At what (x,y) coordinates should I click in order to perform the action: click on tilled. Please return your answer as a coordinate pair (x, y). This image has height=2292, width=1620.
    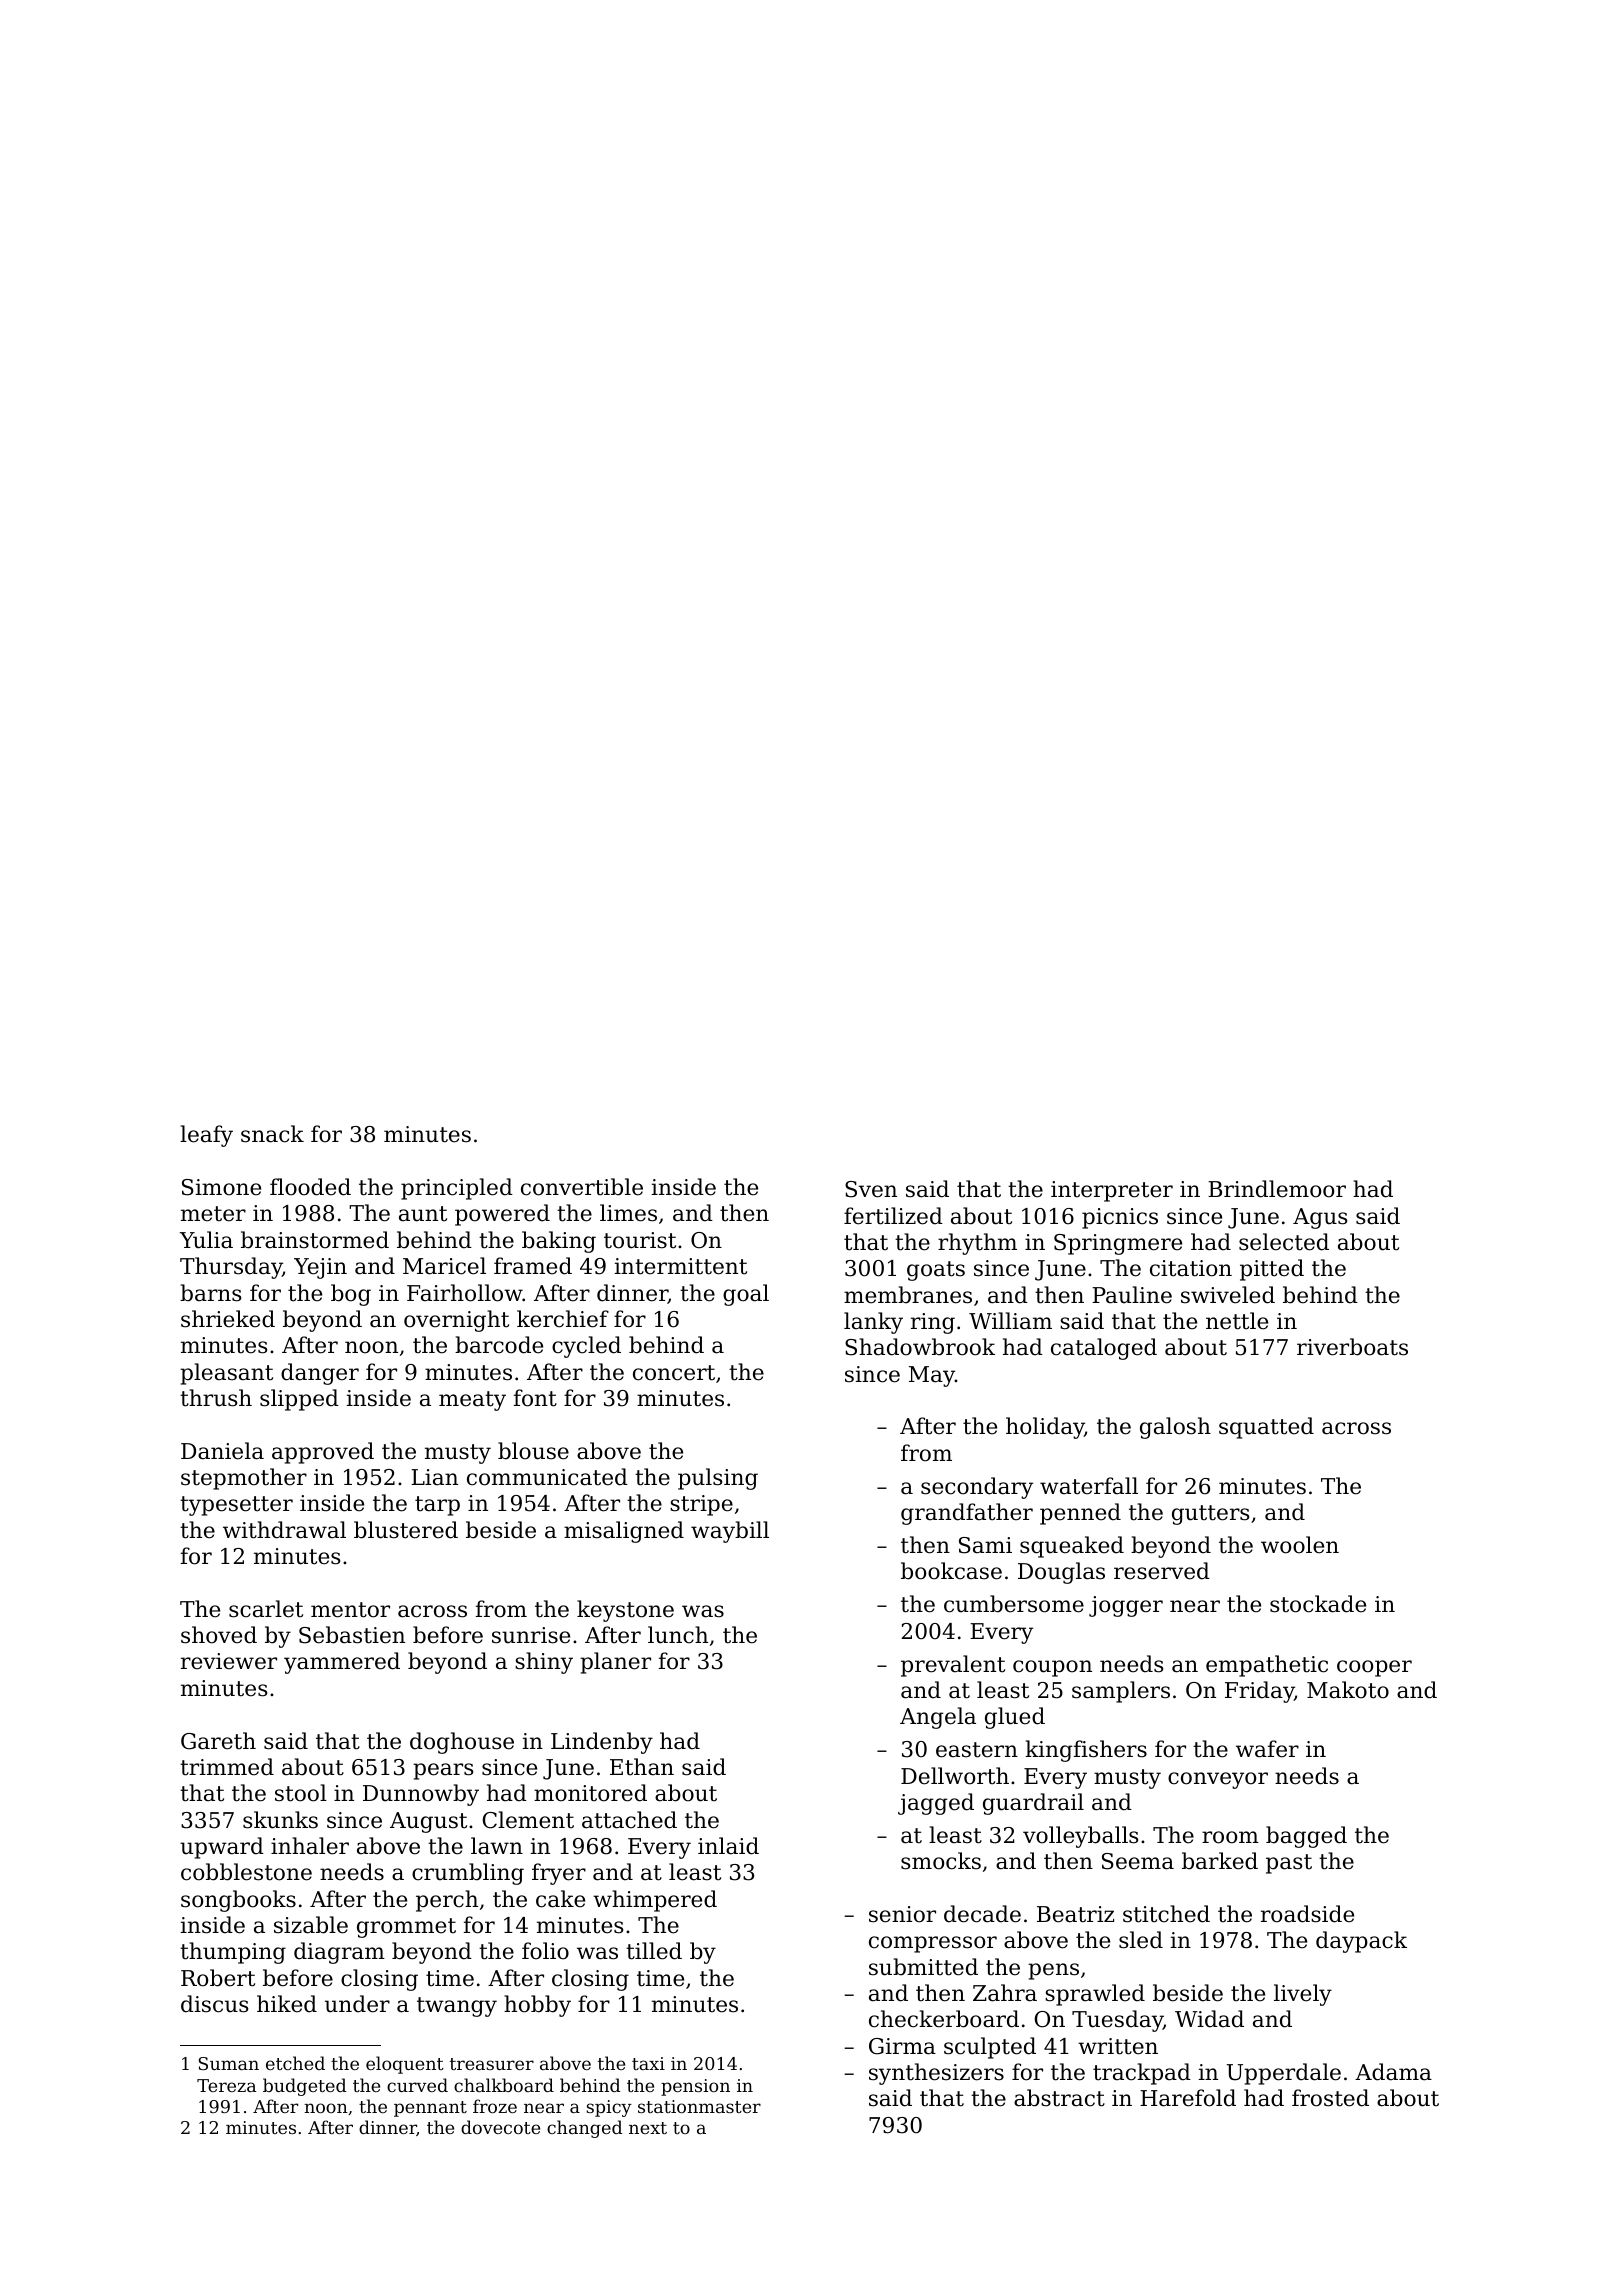
    Looking at the image, I should click on (654, 1951).
